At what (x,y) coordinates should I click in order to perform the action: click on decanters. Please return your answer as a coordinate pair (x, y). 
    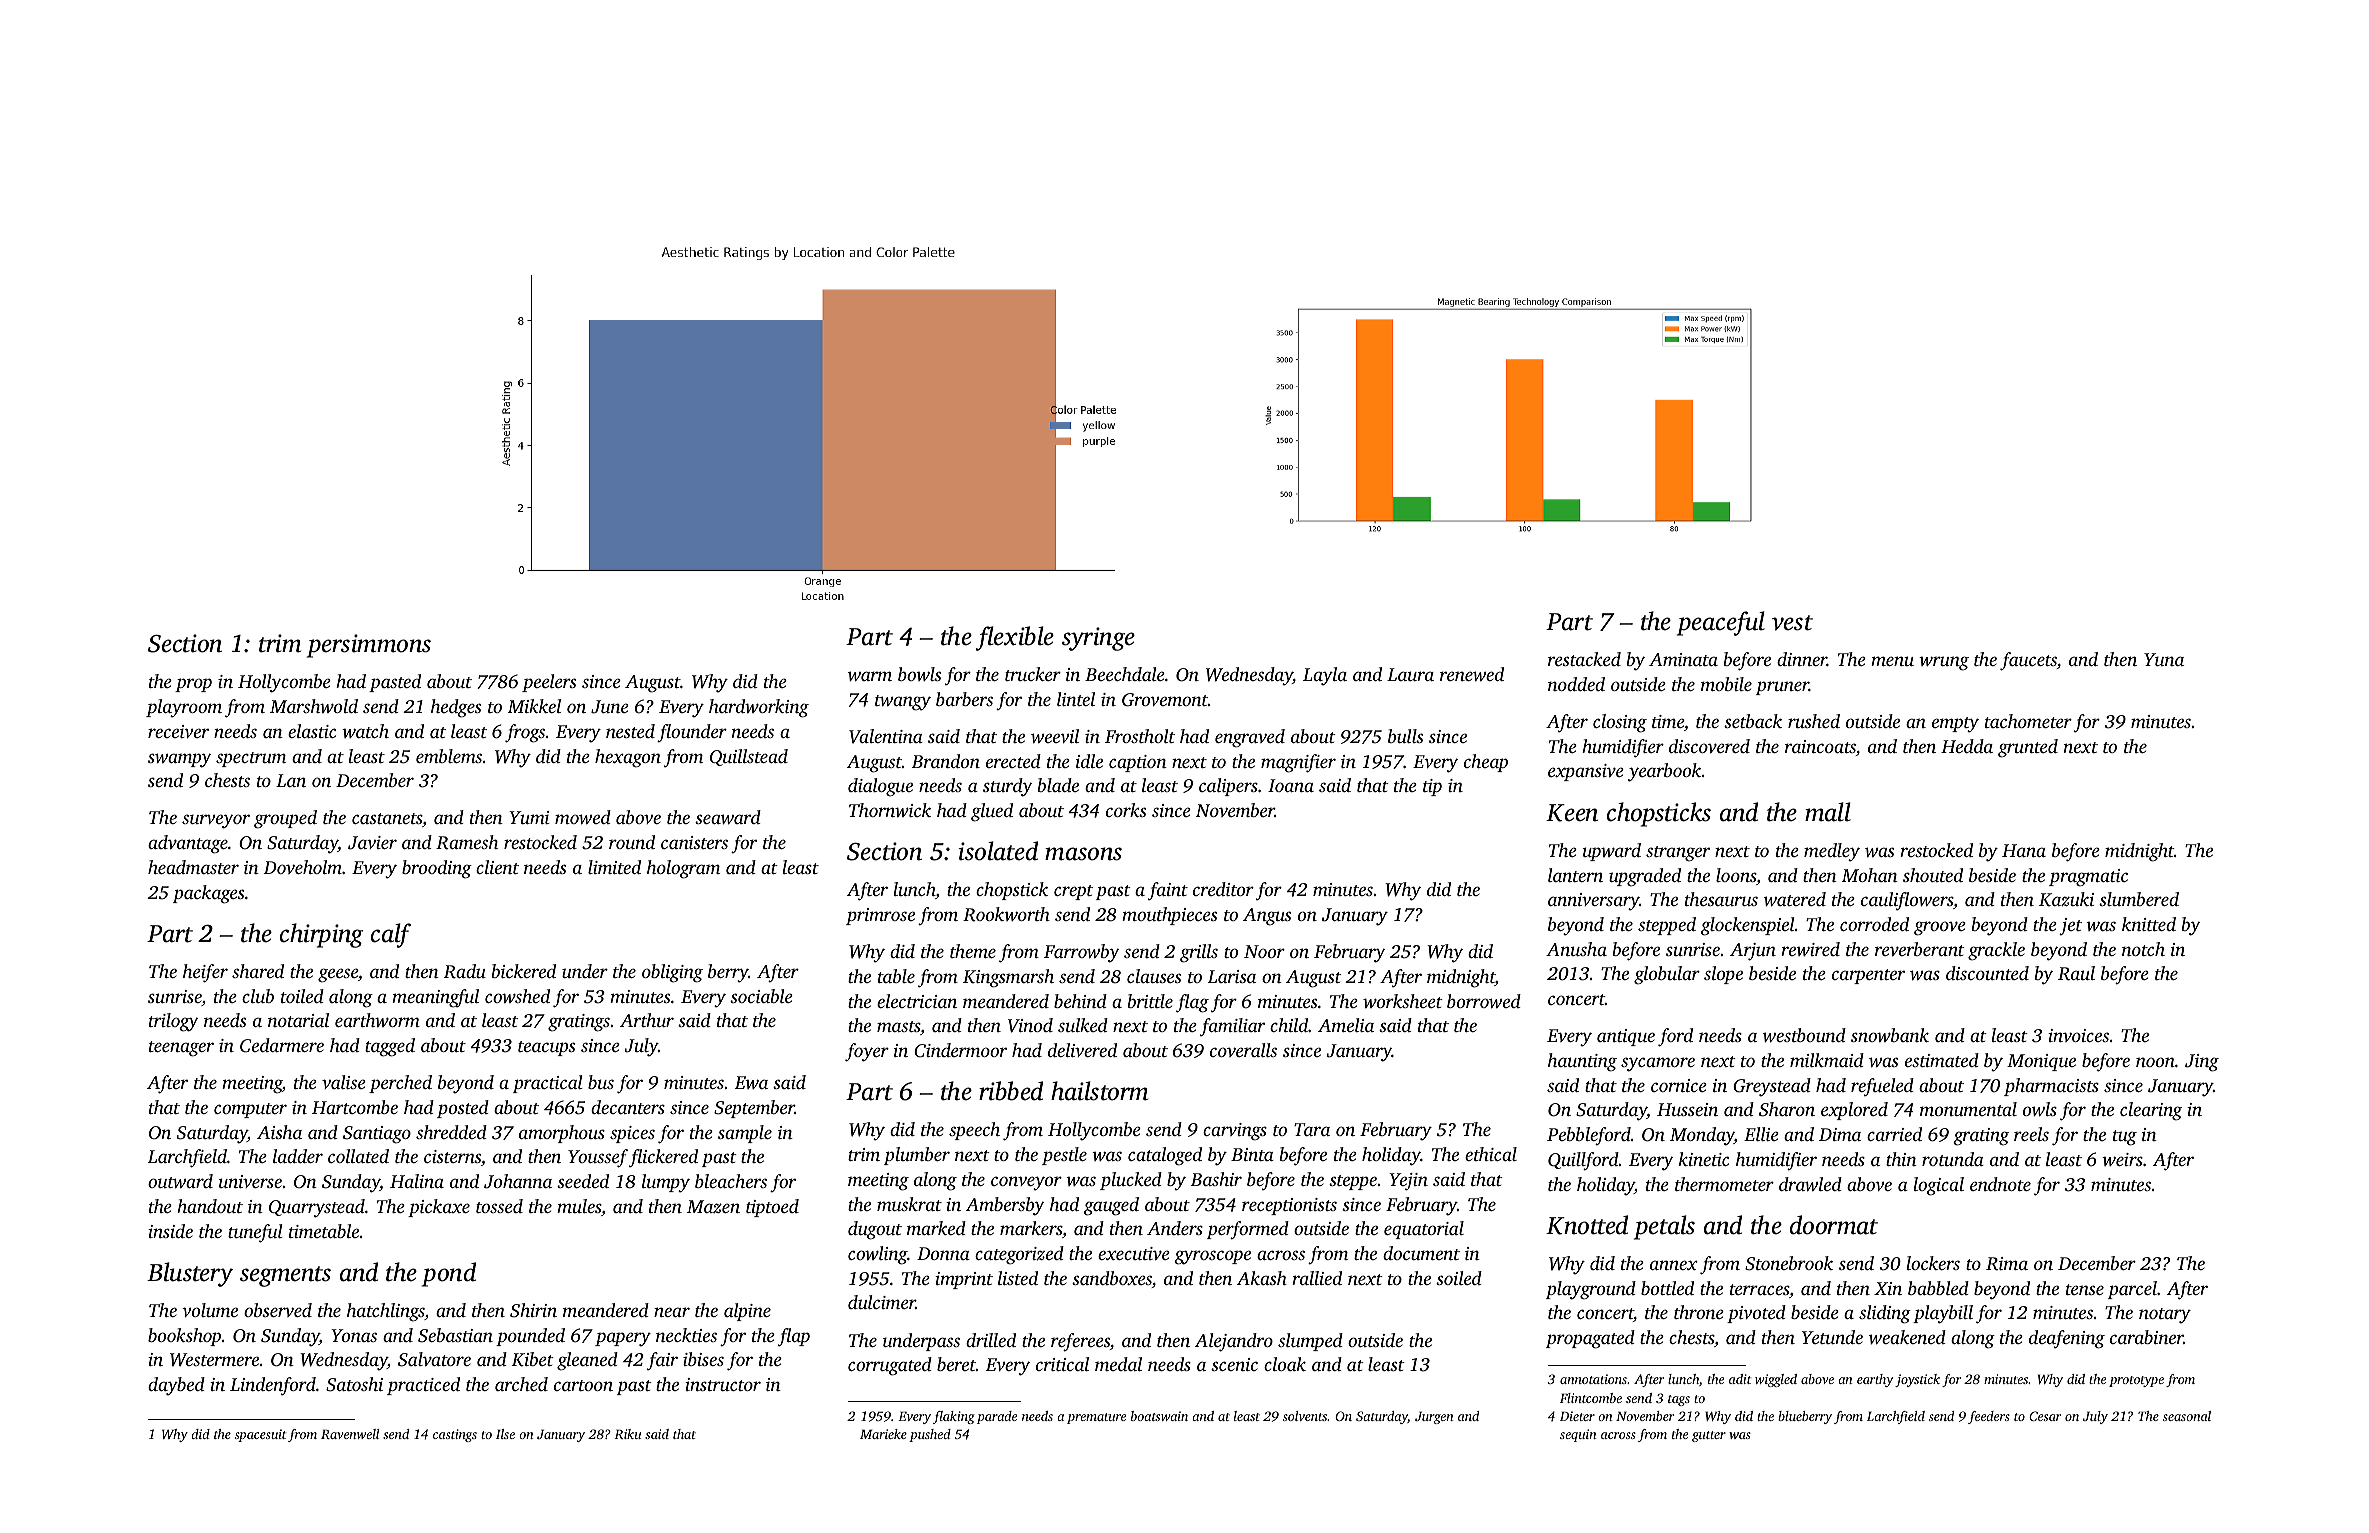
    Looking at the image, I should click on (628, 1107).
